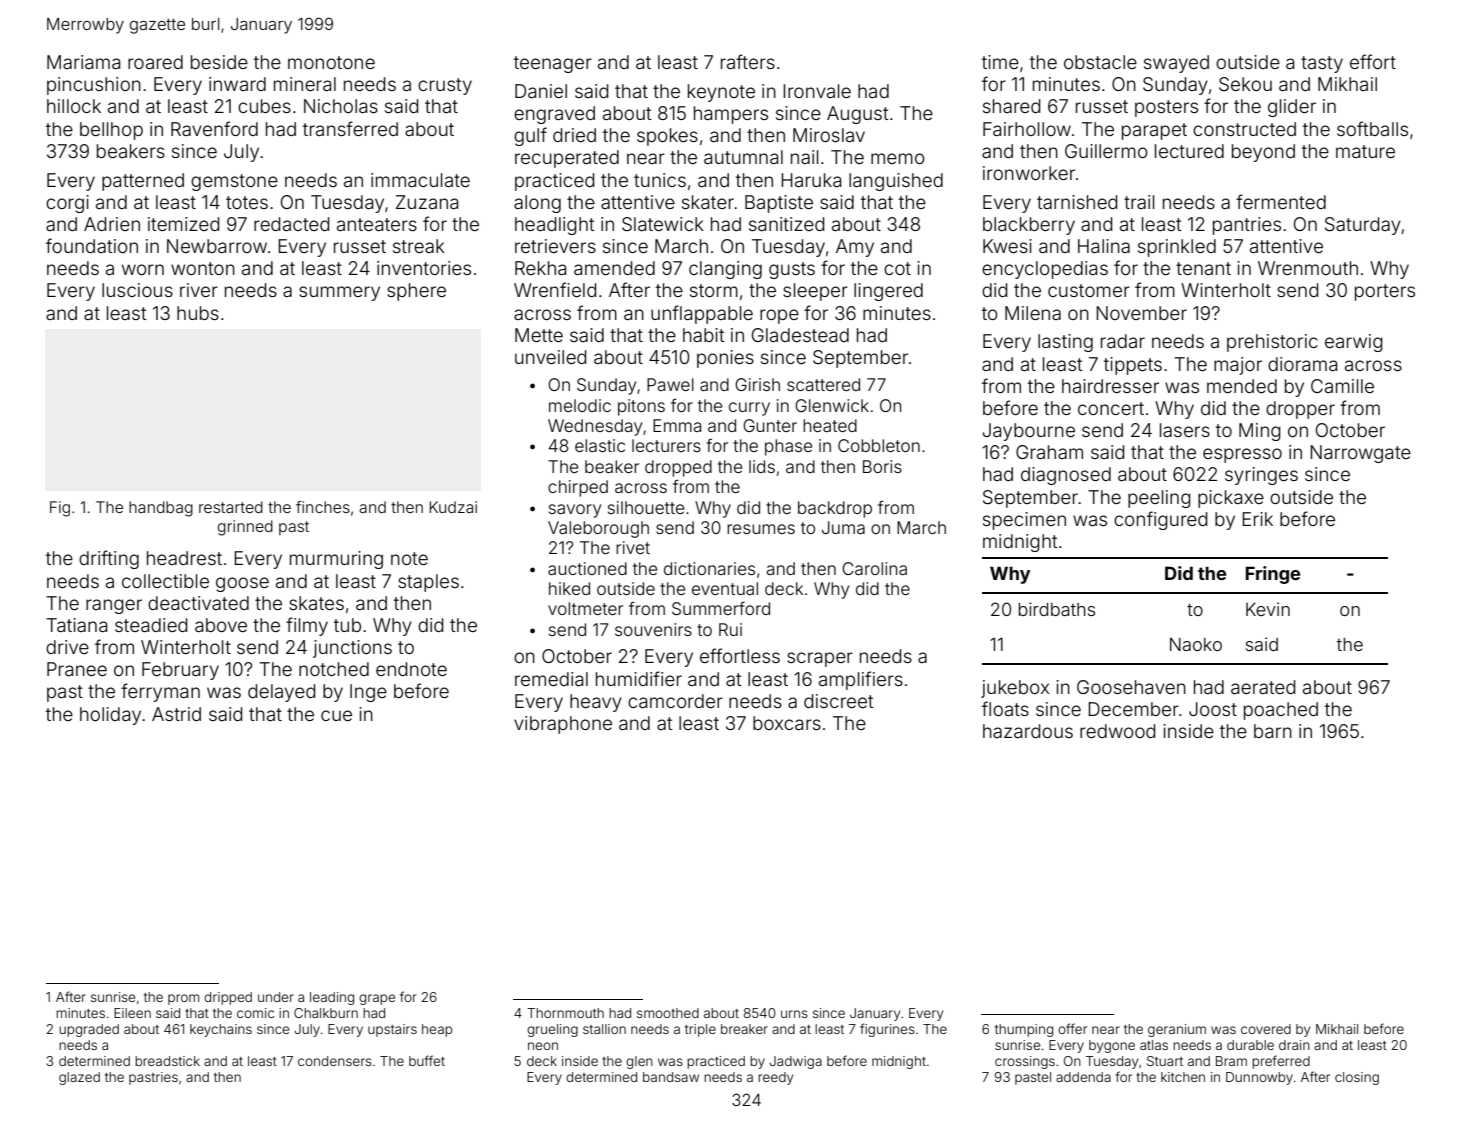 The height and width of the screenshot is (1131, 1463). Describe the element at coordinates (221, 625) in the screenshot. I see `above` at that location.
